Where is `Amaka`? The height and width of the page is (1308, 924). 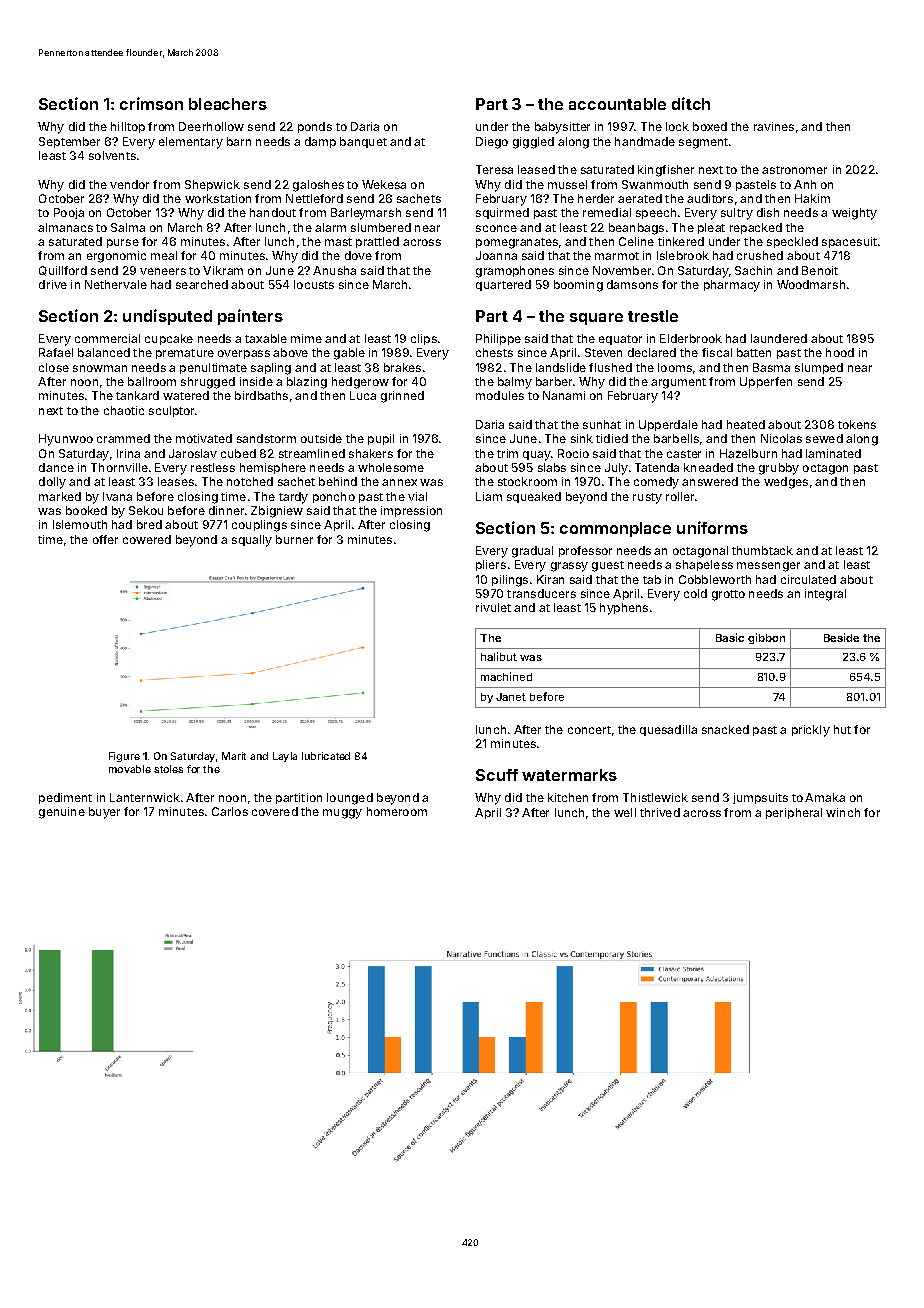 Amaka is located at coordinates (825, 797).
